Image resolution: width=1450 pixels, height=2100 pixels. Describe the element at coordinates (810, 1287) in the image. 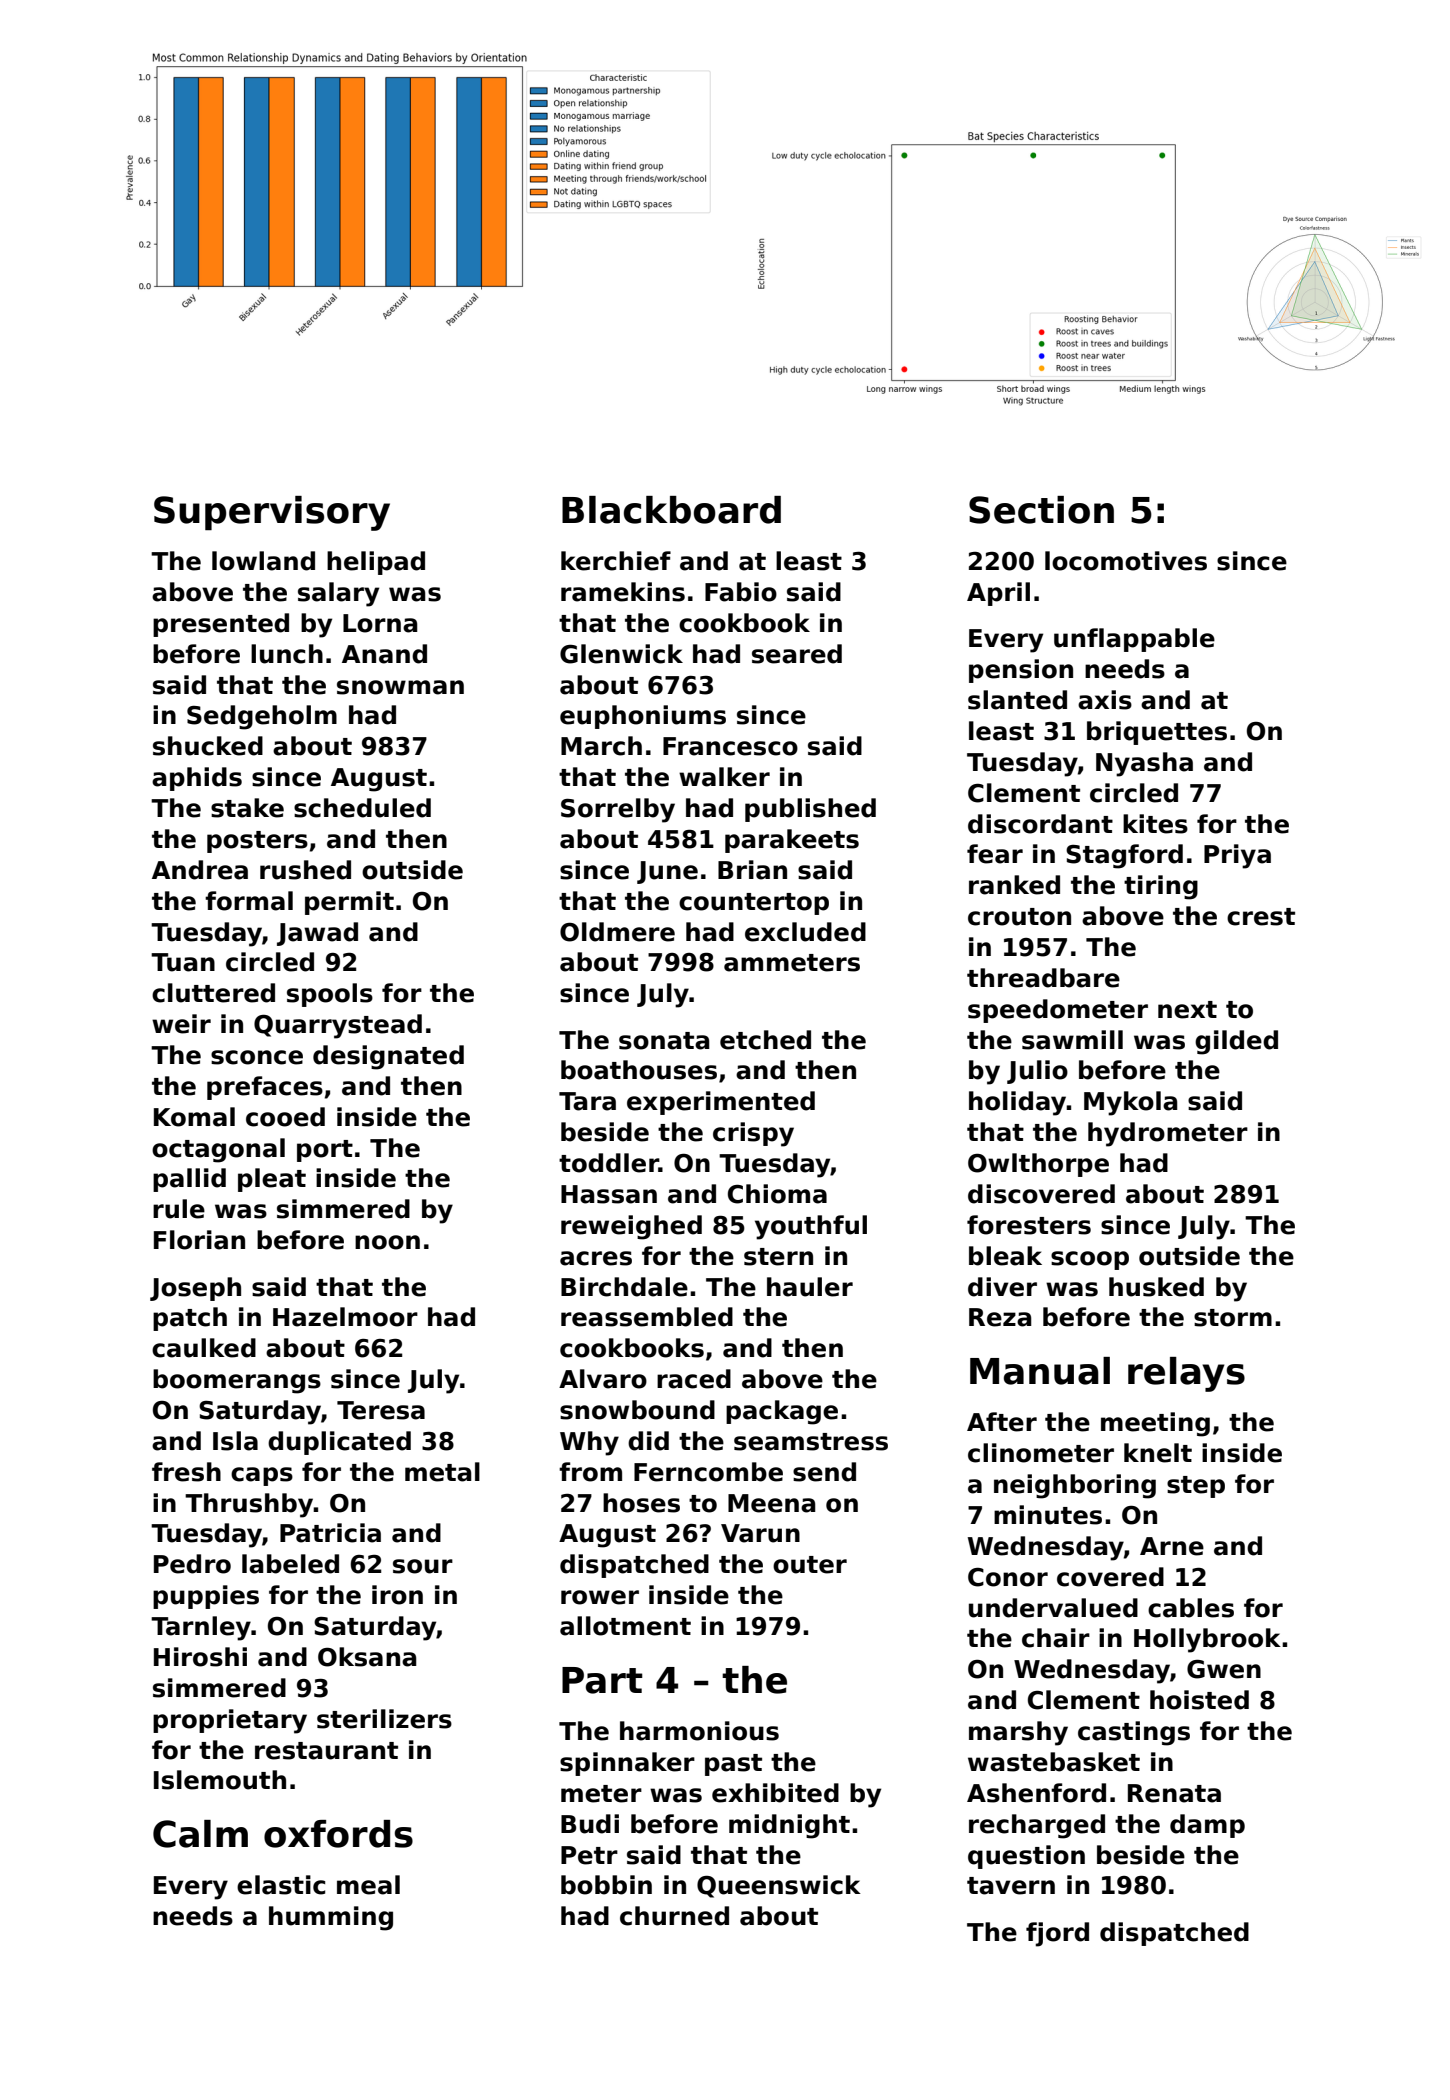

I see `hauler` at that location.
